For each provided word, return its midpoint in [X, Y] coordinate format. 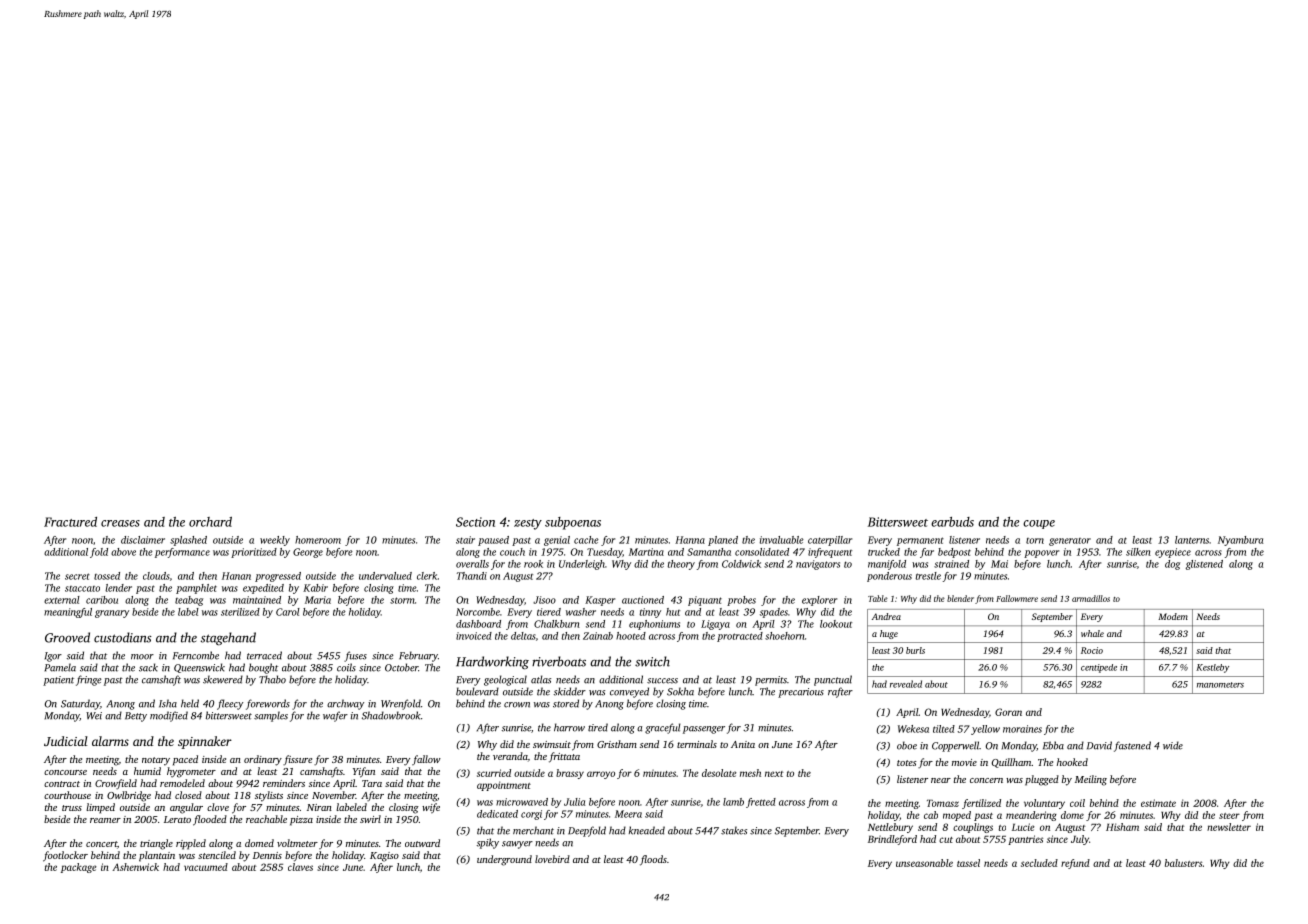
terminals [697, 744]
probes [741, 601]
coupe [1039, 524]
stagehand [228, 639]
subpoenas [573, 523]
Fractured [70, 522]
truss [72, 808]
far [927, 553]
